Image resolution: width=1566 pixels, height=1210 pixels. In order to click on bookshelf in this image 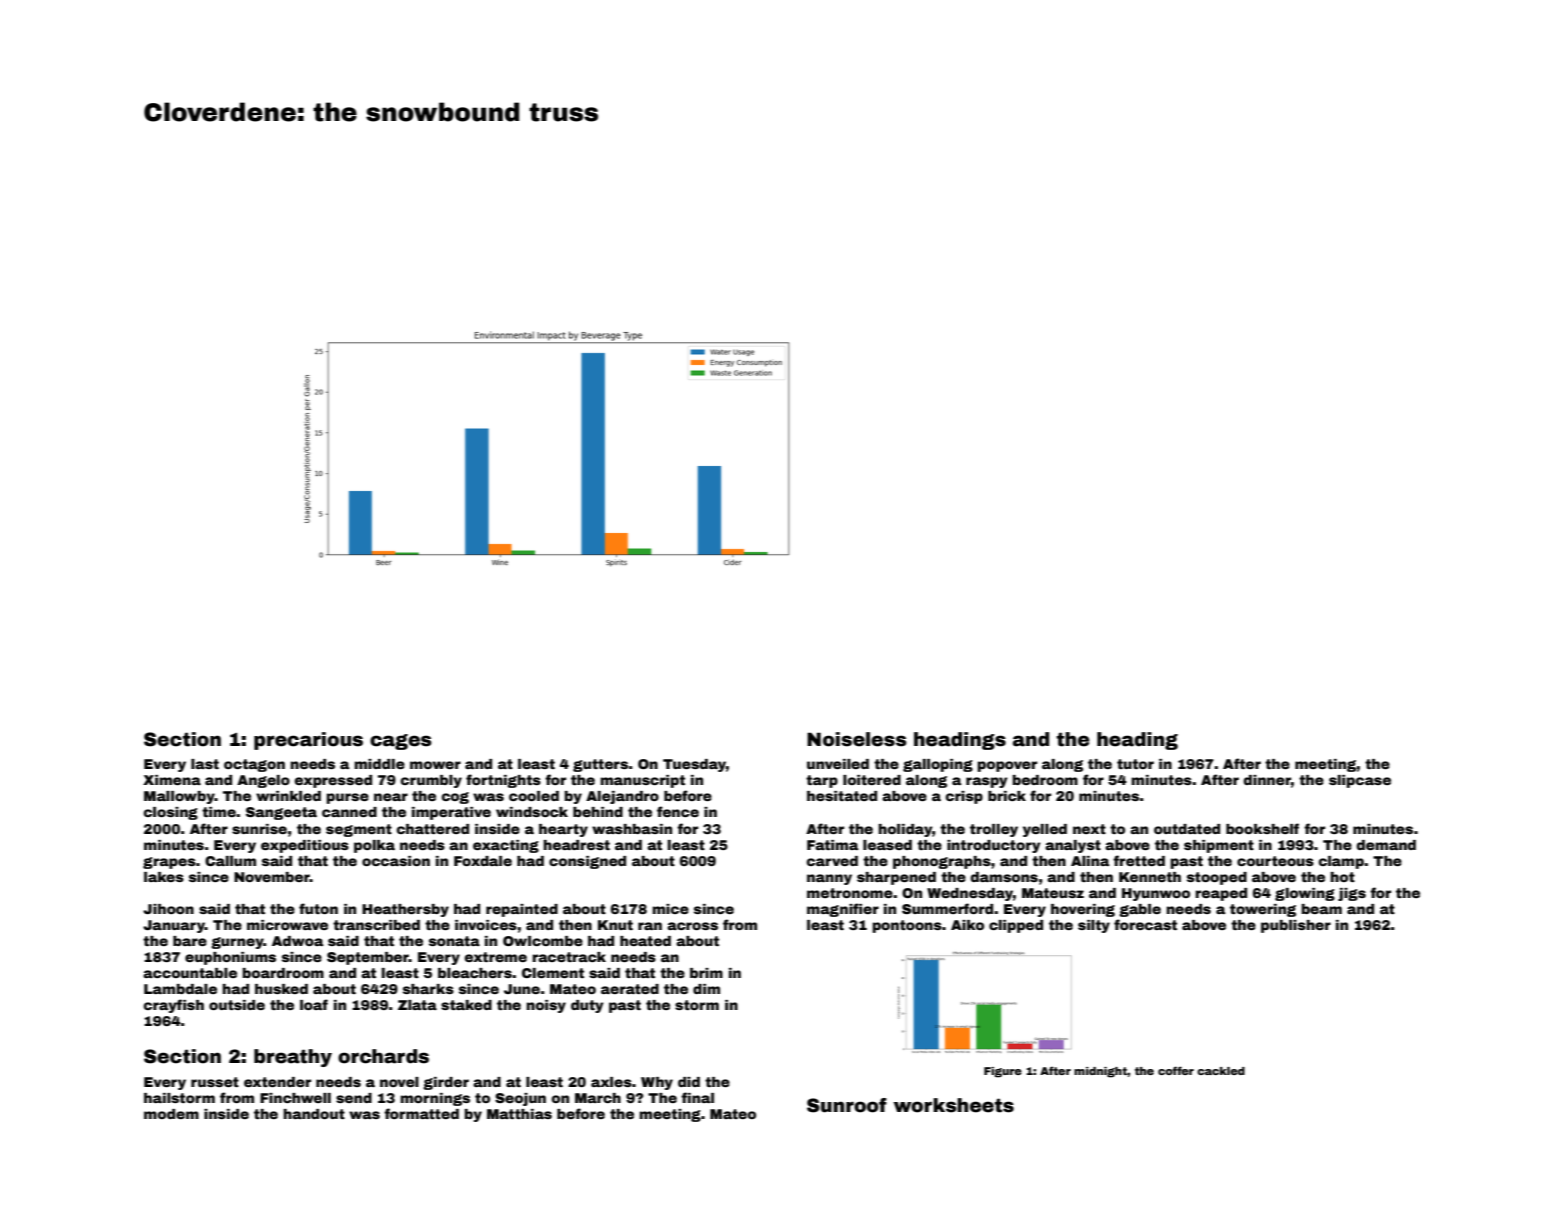, I will do `click(1262, 828)`.
